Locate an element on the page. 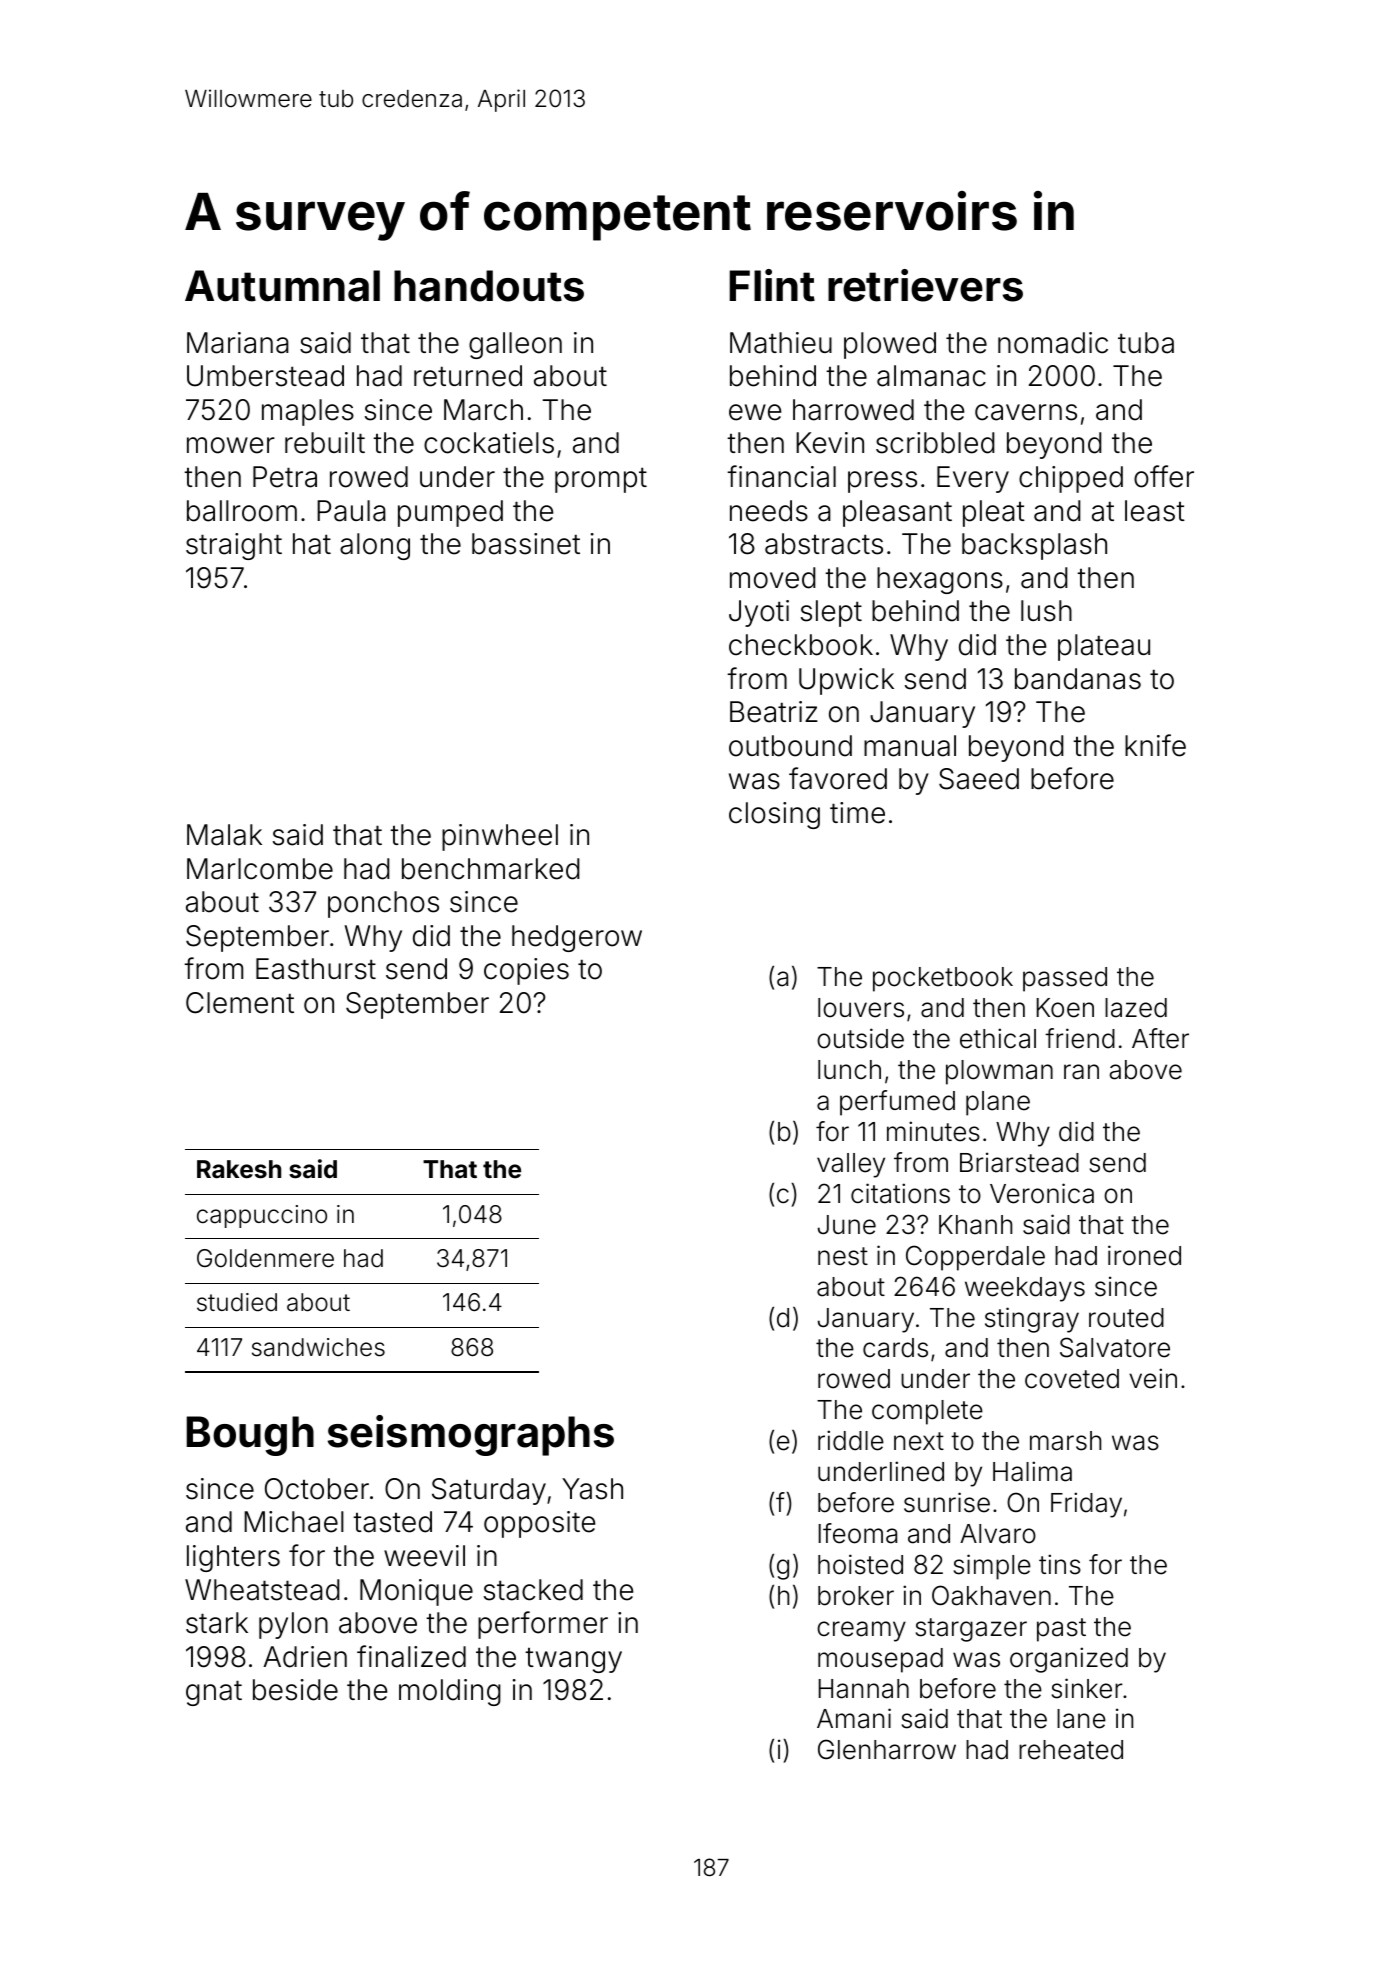 This image has height=1969, width=1386. gnat is located at coordinates (214, 1693).
